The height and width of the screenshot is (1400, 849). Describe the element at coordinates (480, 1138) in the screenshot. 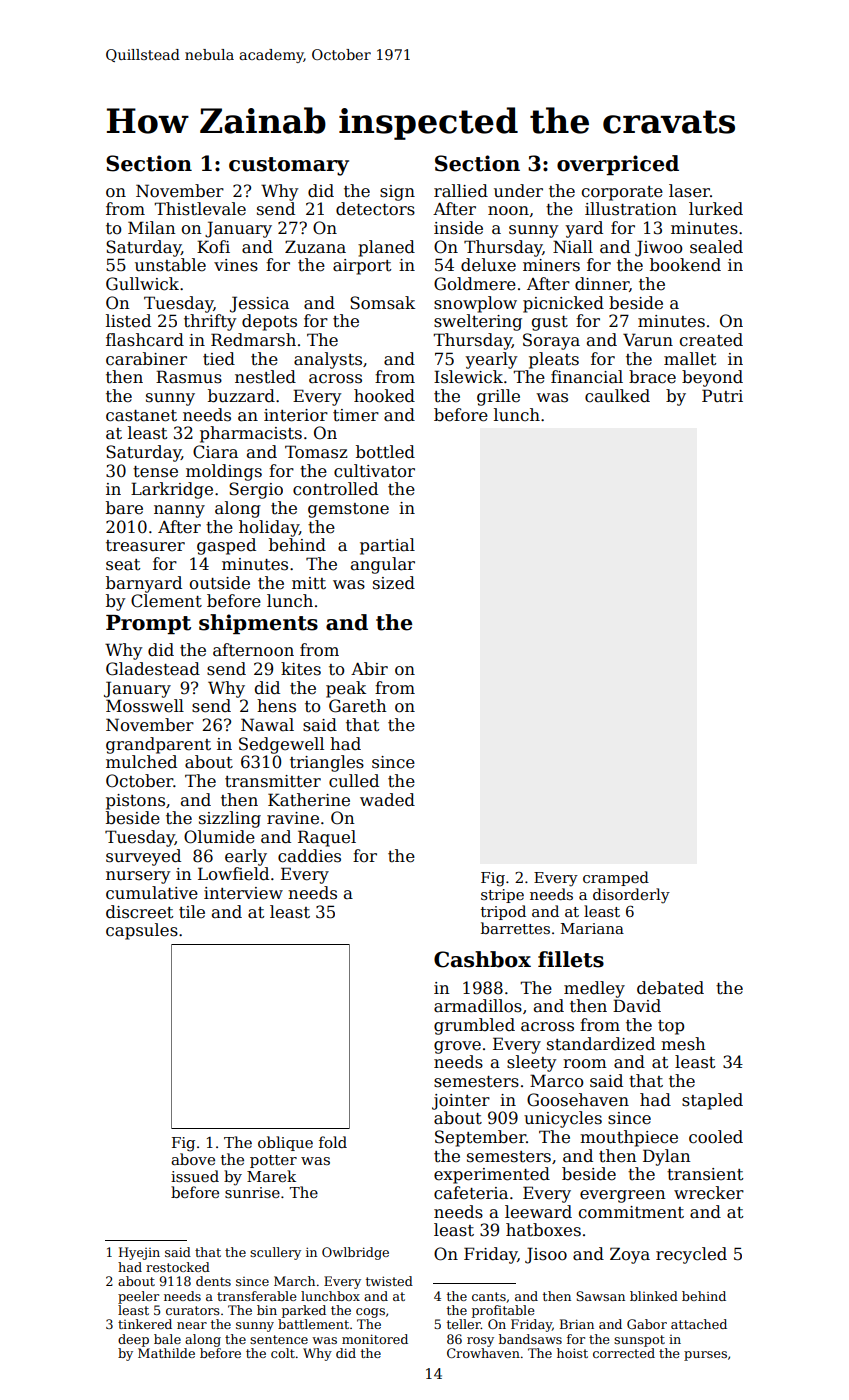

I see `September` at that location.
